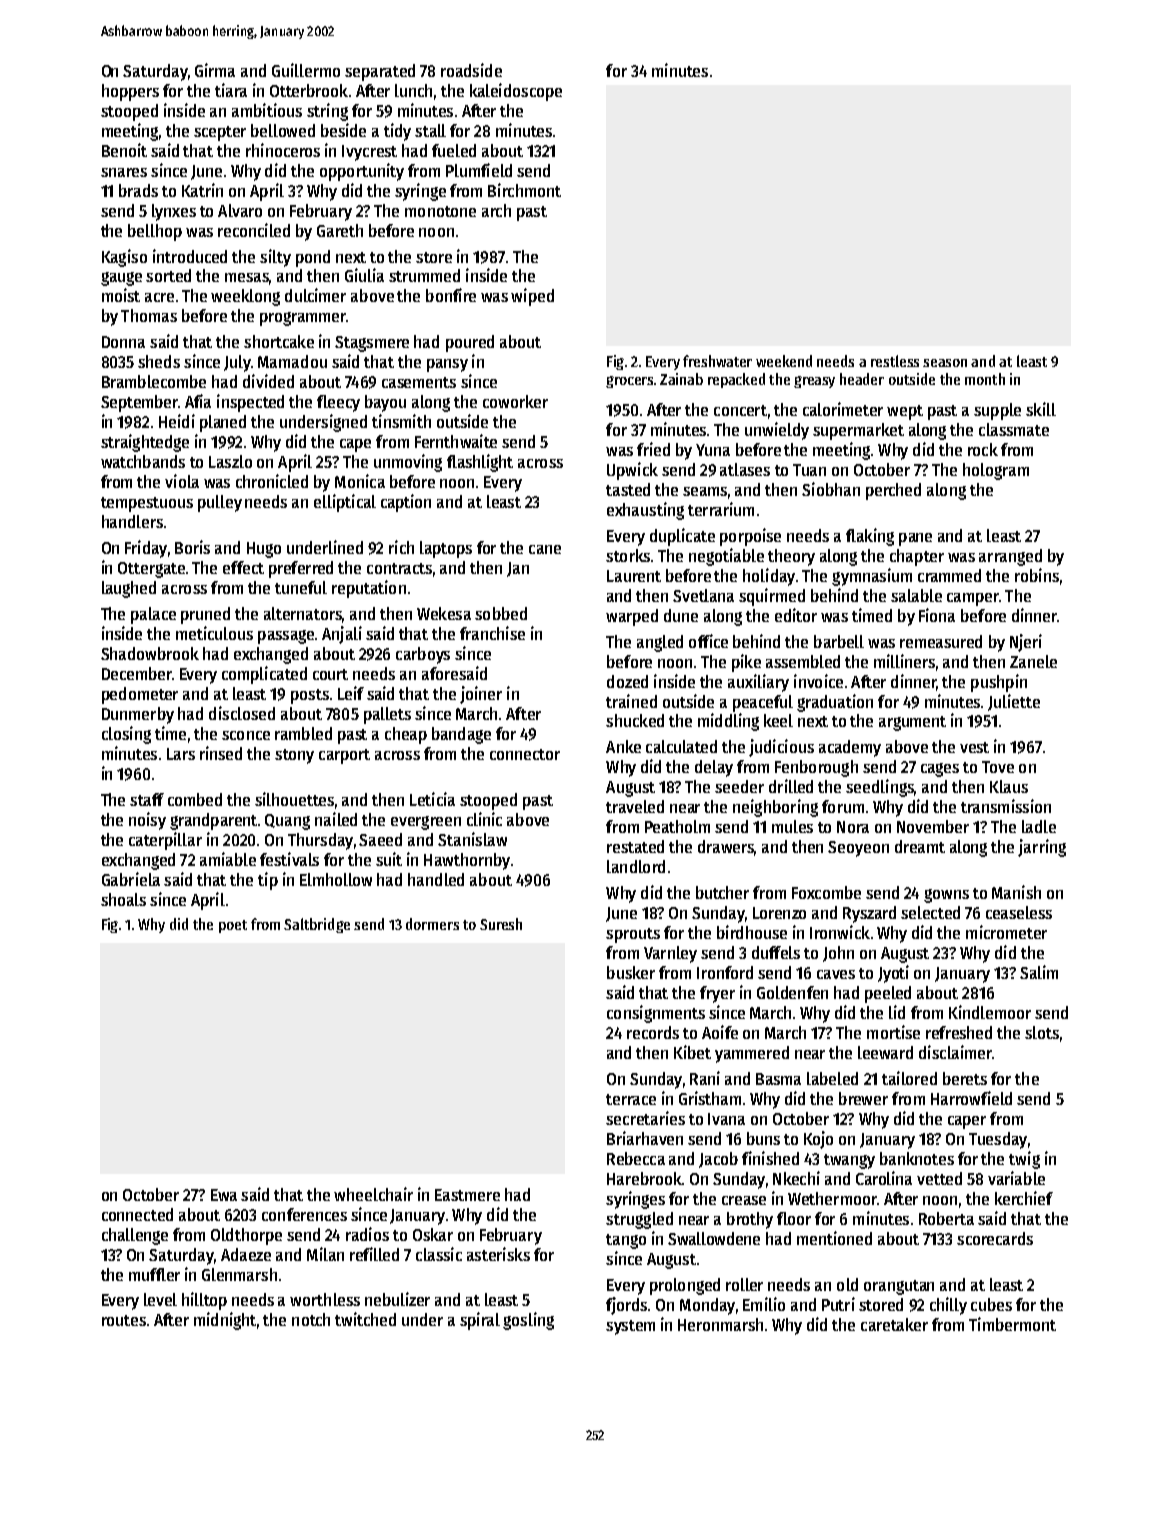  Describe the element at coordinates (905, 412) in the image. I see `wept` at that location.
